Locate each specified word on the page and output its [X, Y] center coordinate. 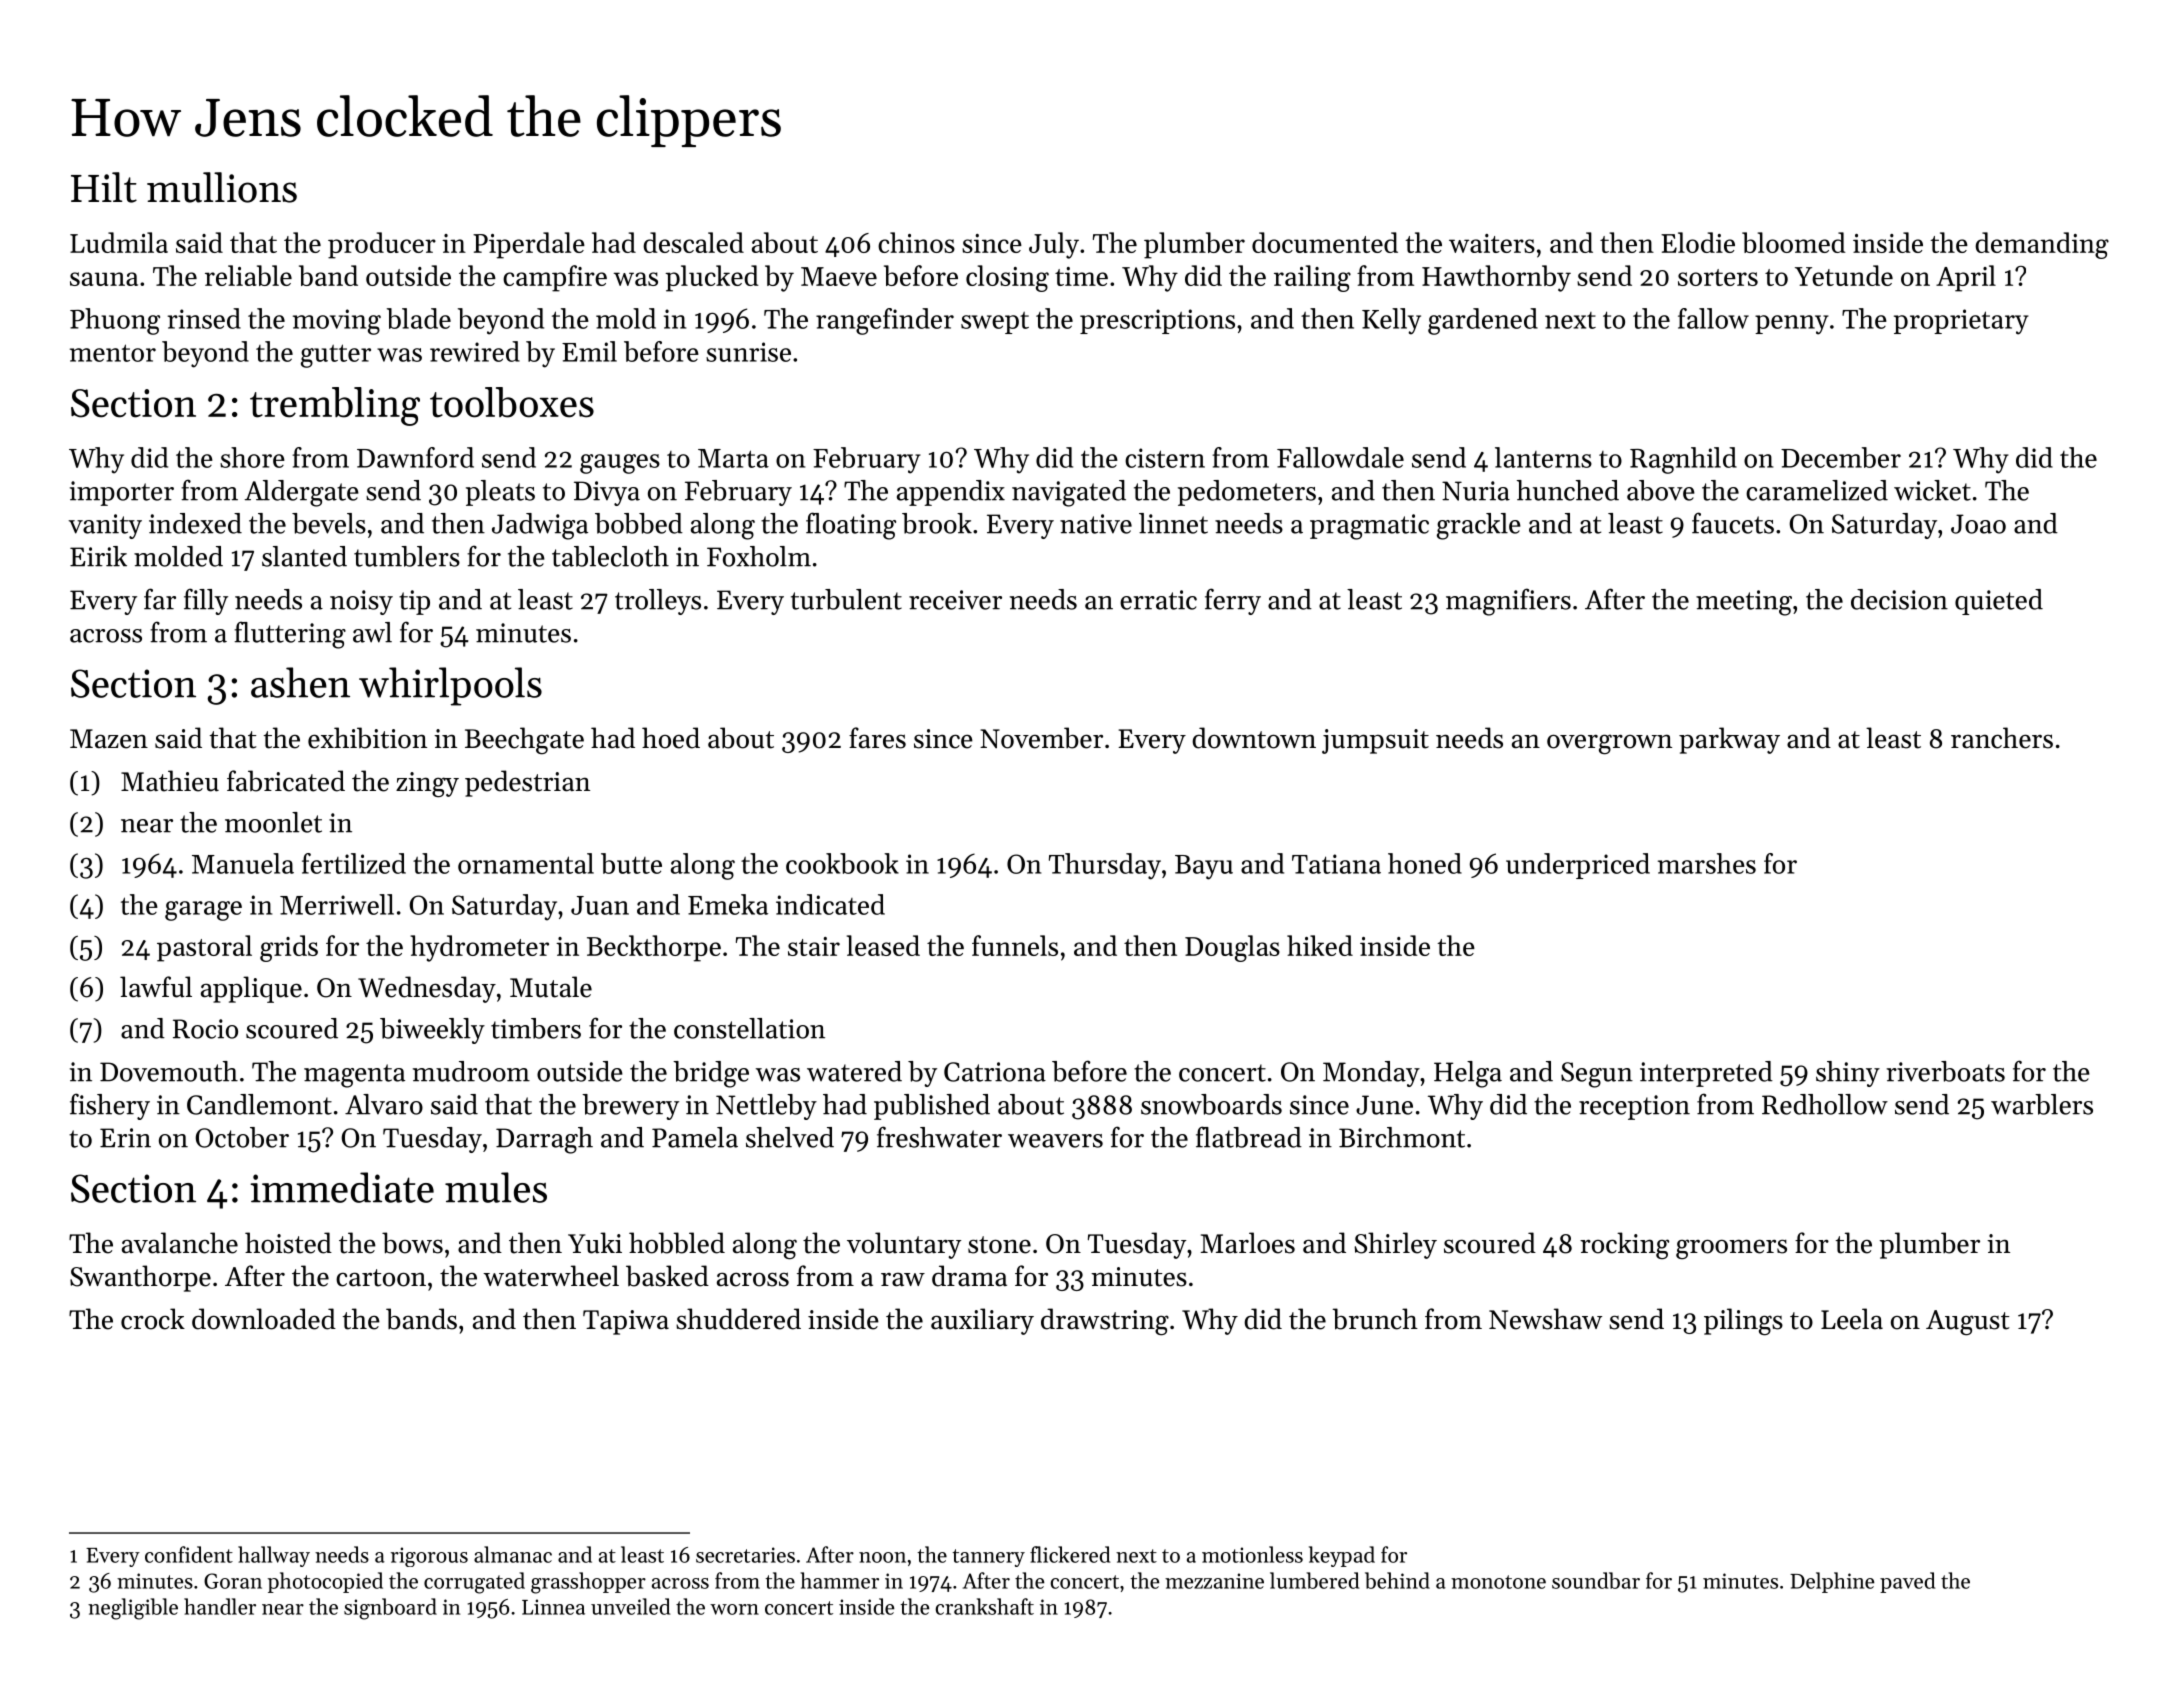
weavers [1055, 1141]
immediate [342, 1187]
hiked [1320, 945]
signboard [390, 1609]
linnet [1173, 523]
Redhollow [1825, 1104]
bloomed [1794, 242]
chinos [916, 242]
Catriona [995, 1072]
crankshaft [984, 1606]
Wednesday [427, 989]
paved [1907, 1582]
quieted [1999, 602]
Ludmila [119, 242]
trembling [335, 406]
